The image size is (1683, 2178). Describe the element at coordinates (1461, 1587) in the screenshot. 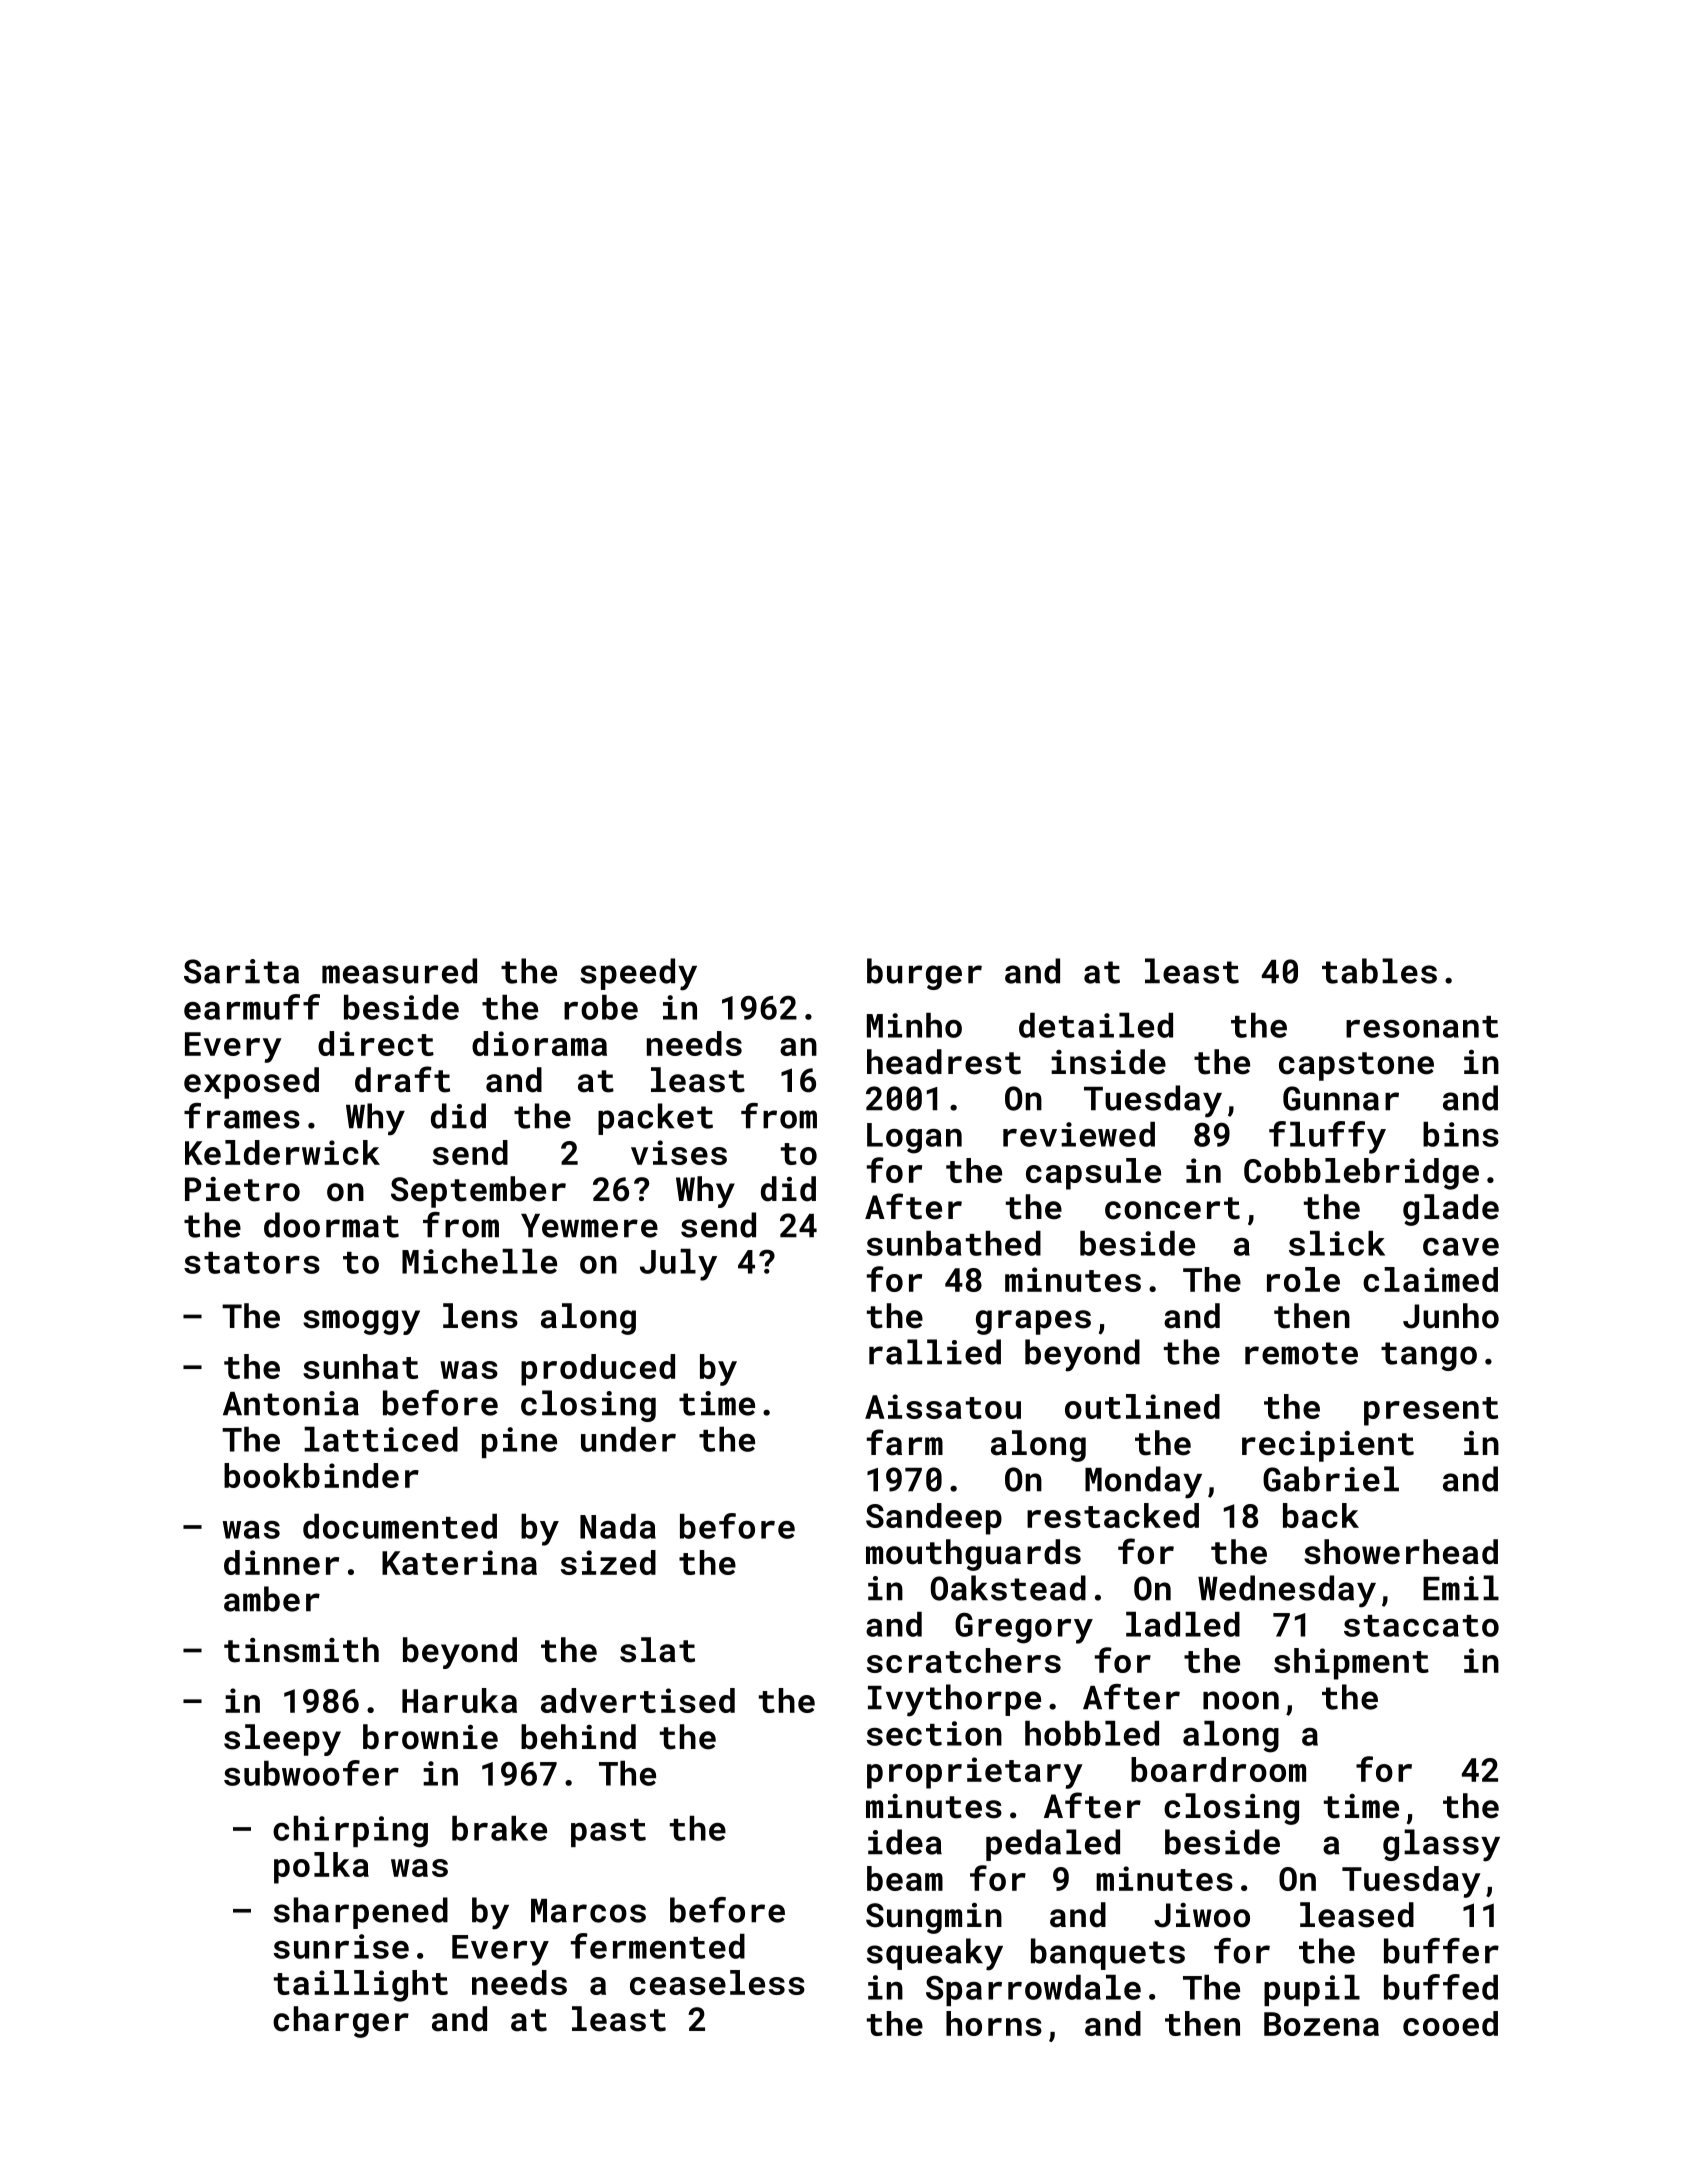

I see `Emil` at that location.
